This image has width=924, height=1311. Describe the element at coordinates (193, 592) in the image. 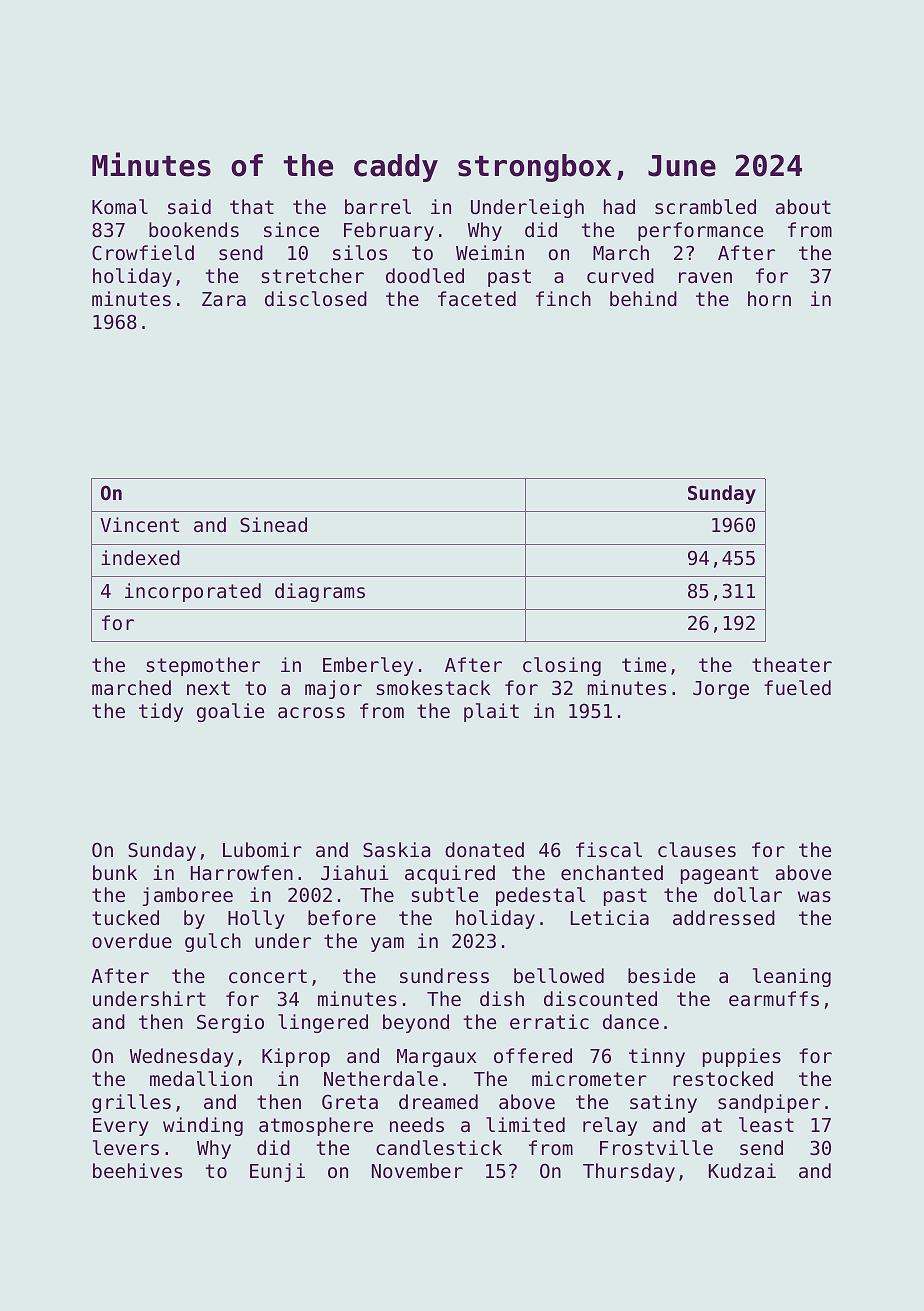

I see `incorporated` at that location.
